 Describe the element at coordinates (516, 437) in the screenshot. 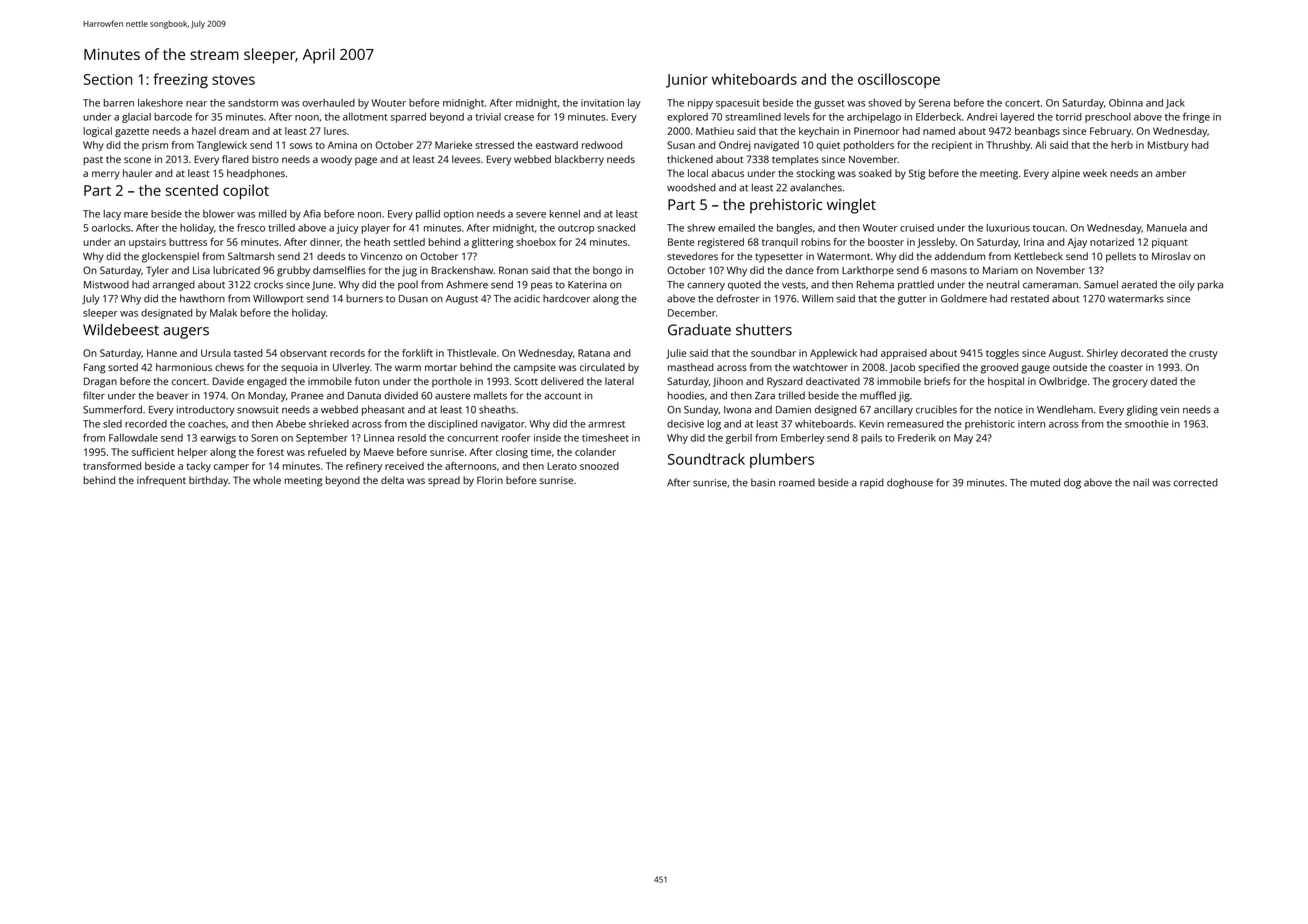

I see `roofer` at that location.
